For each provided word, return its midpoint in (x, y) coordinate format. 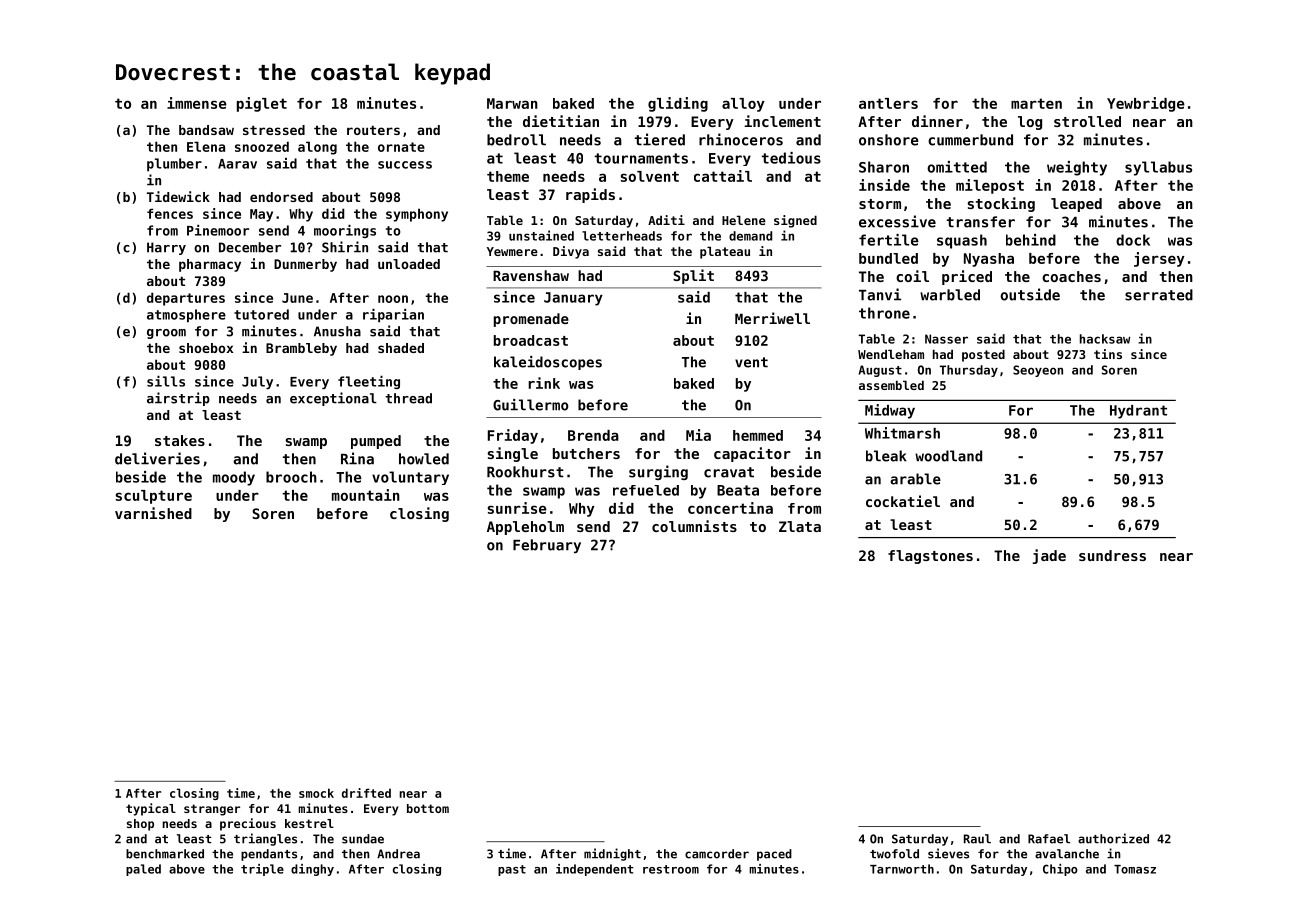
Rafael (1049, 839)
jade (1049, 556)
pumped (376, 442)
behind (1031, 240)
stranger (212, 810)
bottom (428, 808)
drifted (366, 793)
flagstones (930, 557)
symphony (417, 215)
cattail (723, 176)
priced (967, 277)
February (547, 546)
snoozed (262, 146)
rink (544, 383)
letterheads (622, 236)
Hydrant (1138, 412)
